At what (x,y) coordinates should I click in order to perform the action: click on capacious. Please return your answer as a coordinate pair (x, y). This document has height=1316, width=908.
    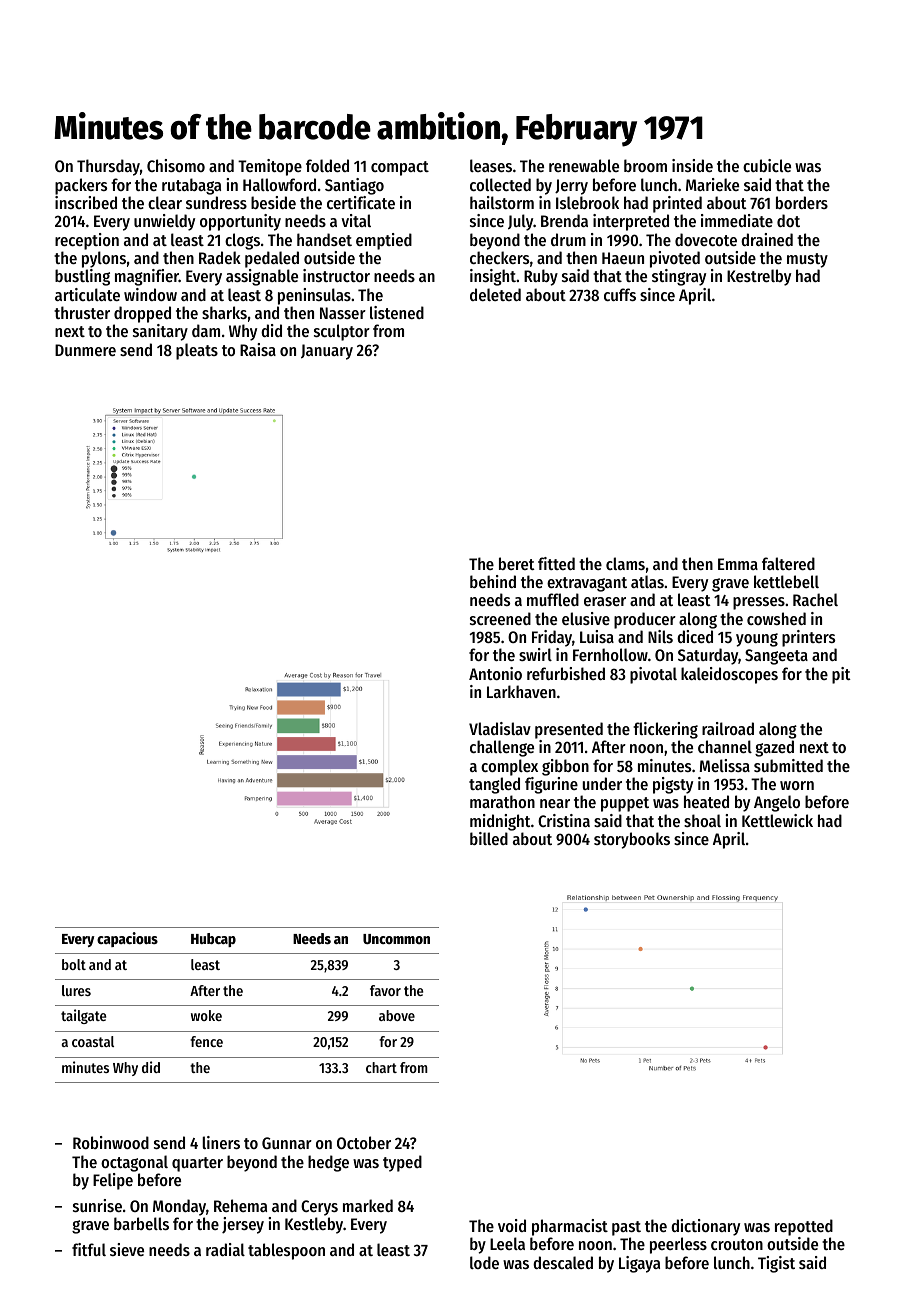
    Looking at the image, I should click on (127, 939).
